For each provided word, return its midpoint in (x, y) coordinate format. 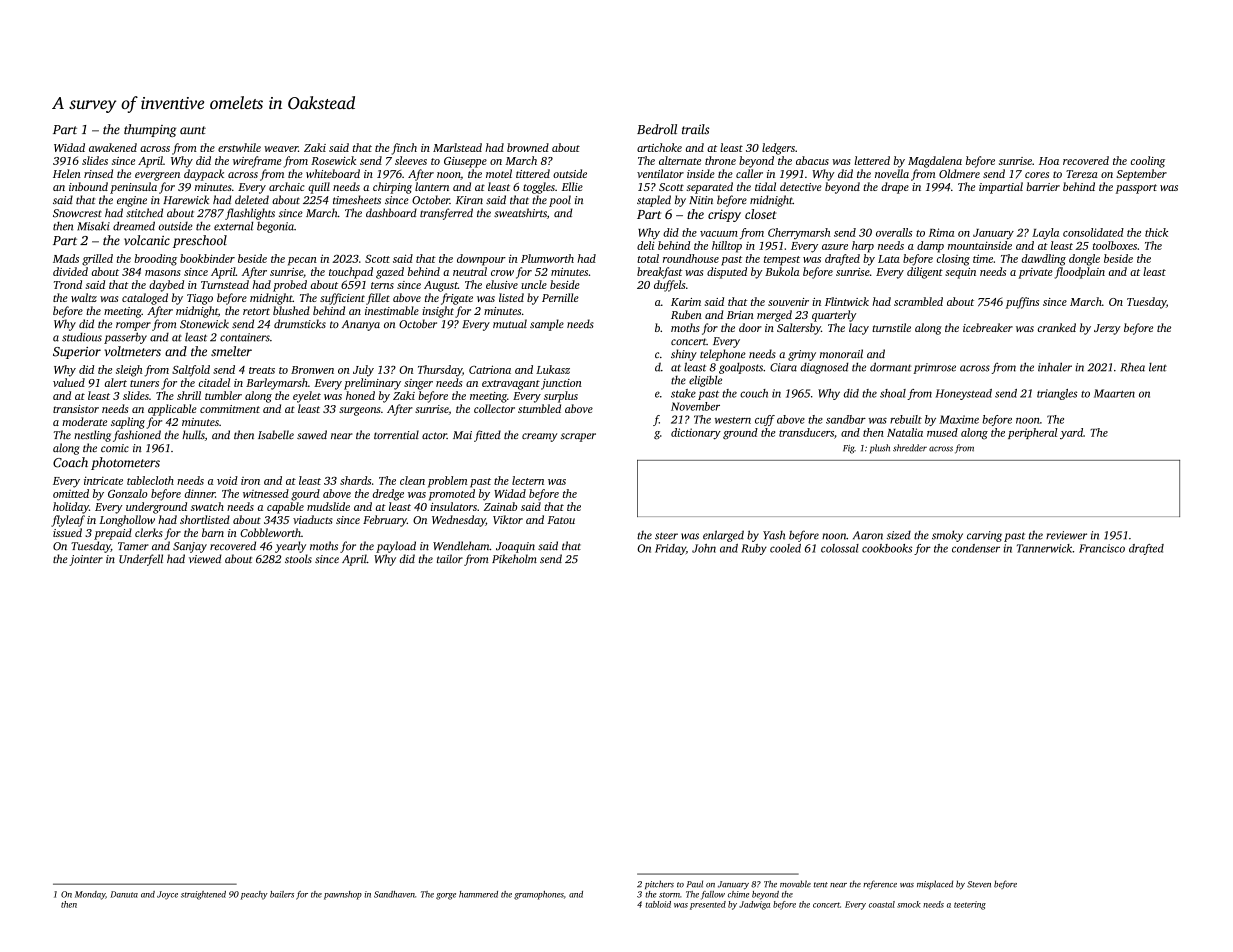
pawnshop (343, 895)
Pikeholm (514, 558)
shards (355, 480)
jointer (86, 560)
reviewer (1066, 535)
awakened (113, 147)
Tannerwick (1044, 548)
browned (528, 147)
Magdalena (935, 162)
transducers (806, 432)
